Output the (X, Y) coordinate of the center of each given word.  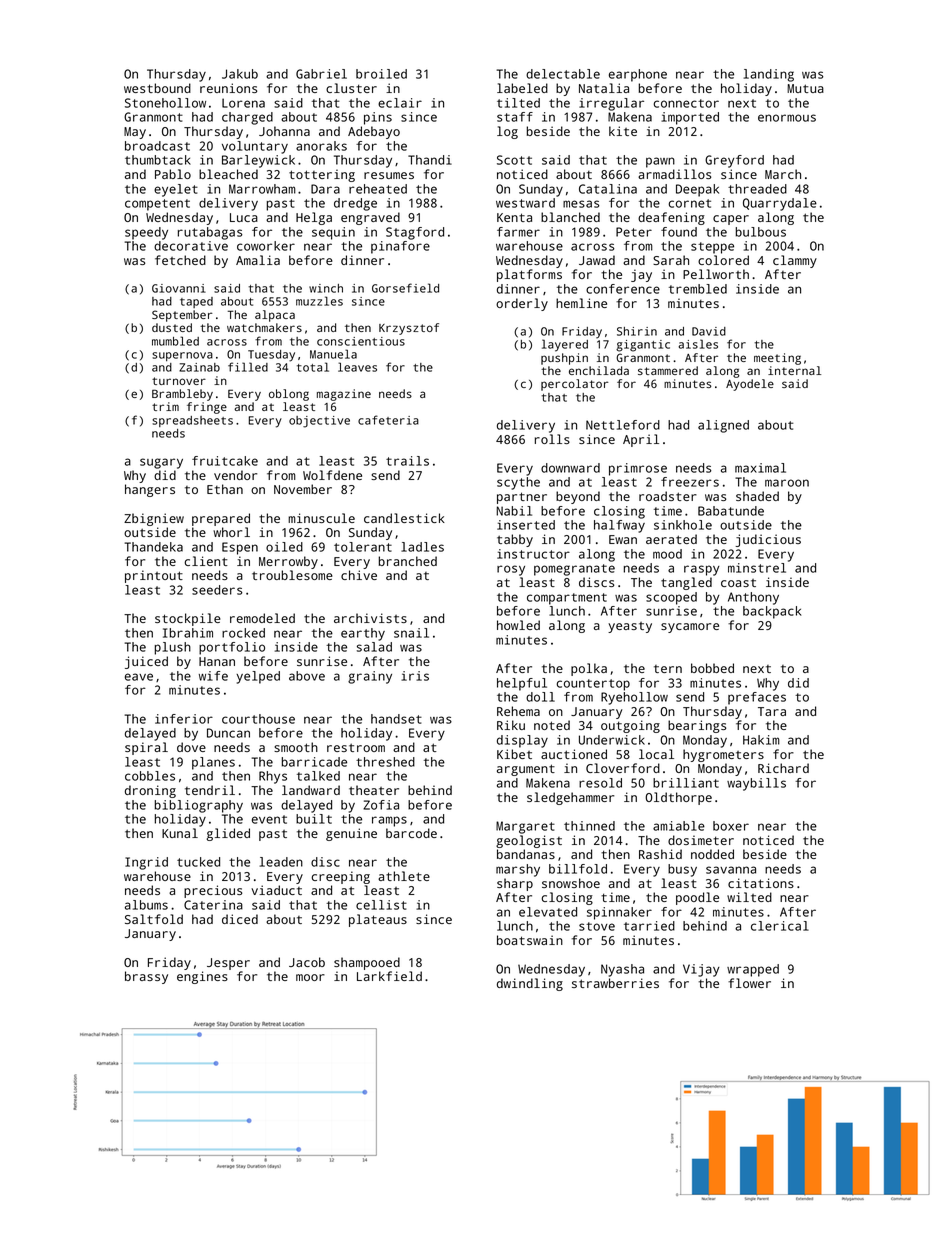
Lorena (243, 103)
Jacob (307, 962)
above (307, 676)
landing (768, 75)
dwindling (530, 984)
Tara (772, 711)
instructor (533, 554)
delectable (563, 74)
